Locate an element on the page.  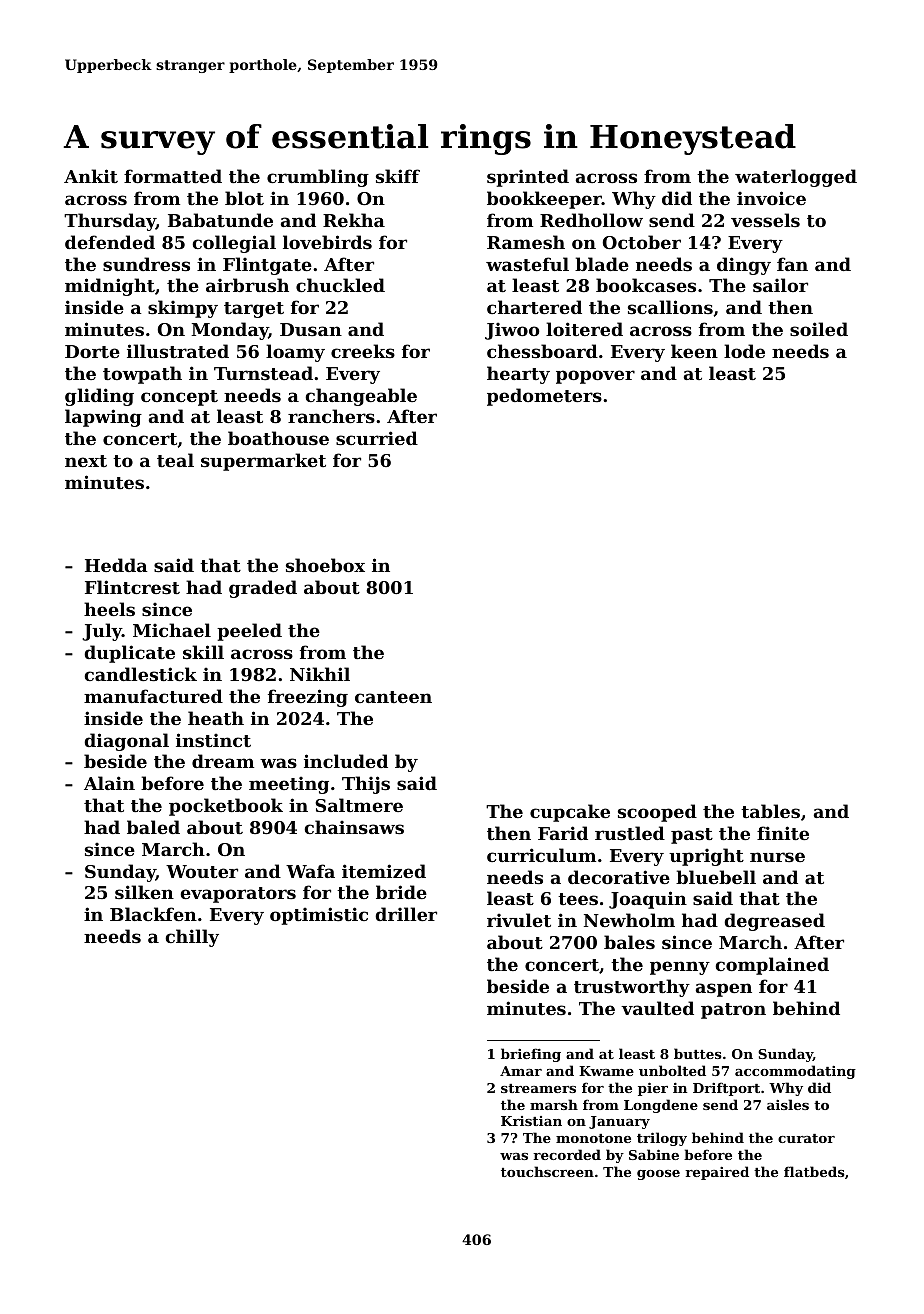
lode is located at coordinates (744, 351).
